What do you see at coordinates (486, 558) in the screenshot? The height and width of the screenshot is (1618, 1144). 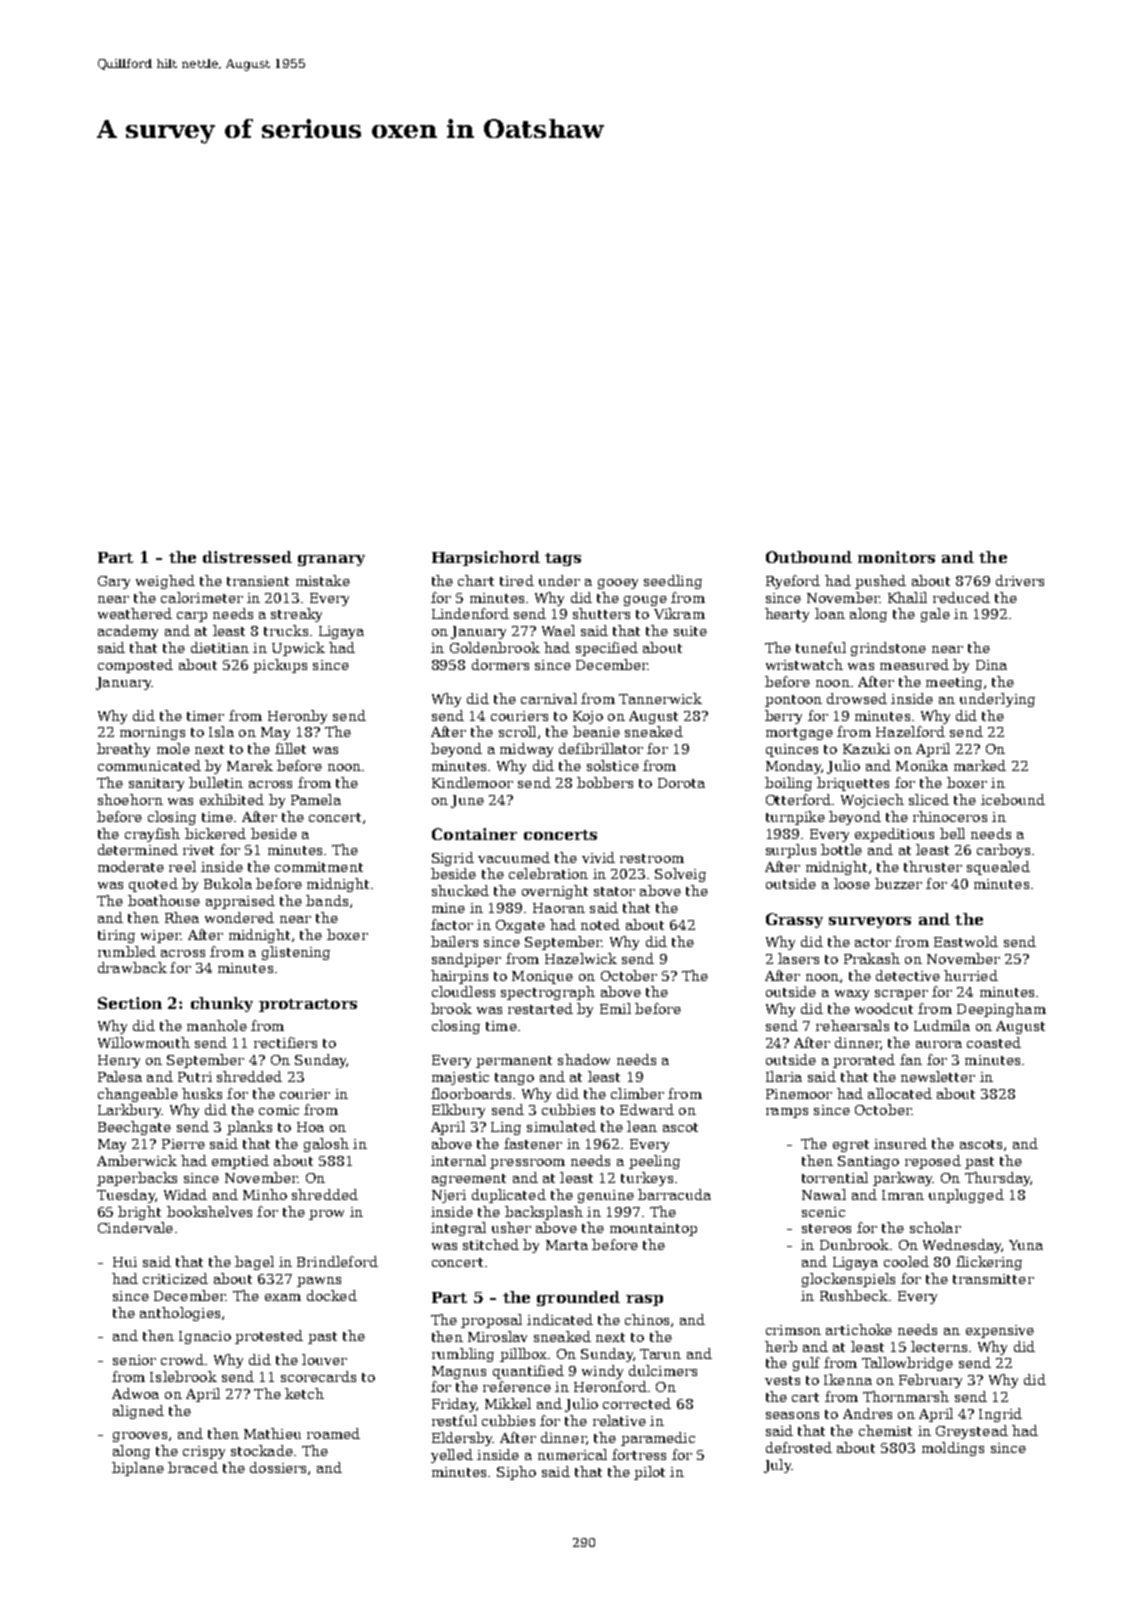 I see `Harpsichord` at bounding box center [486, 558].
